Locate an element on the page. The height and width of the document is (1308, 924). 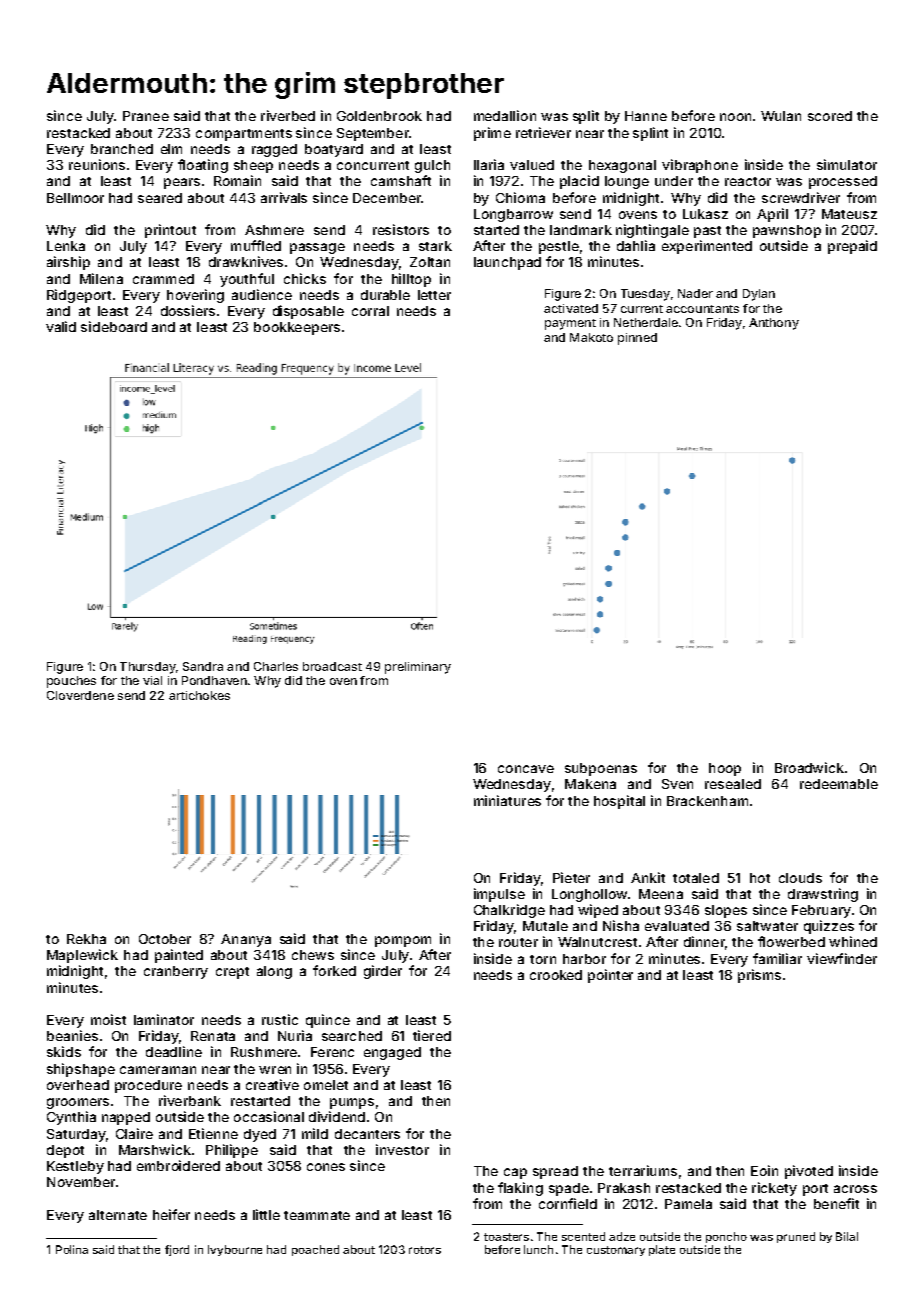
preliminary is located at coordinates (418, 668).
